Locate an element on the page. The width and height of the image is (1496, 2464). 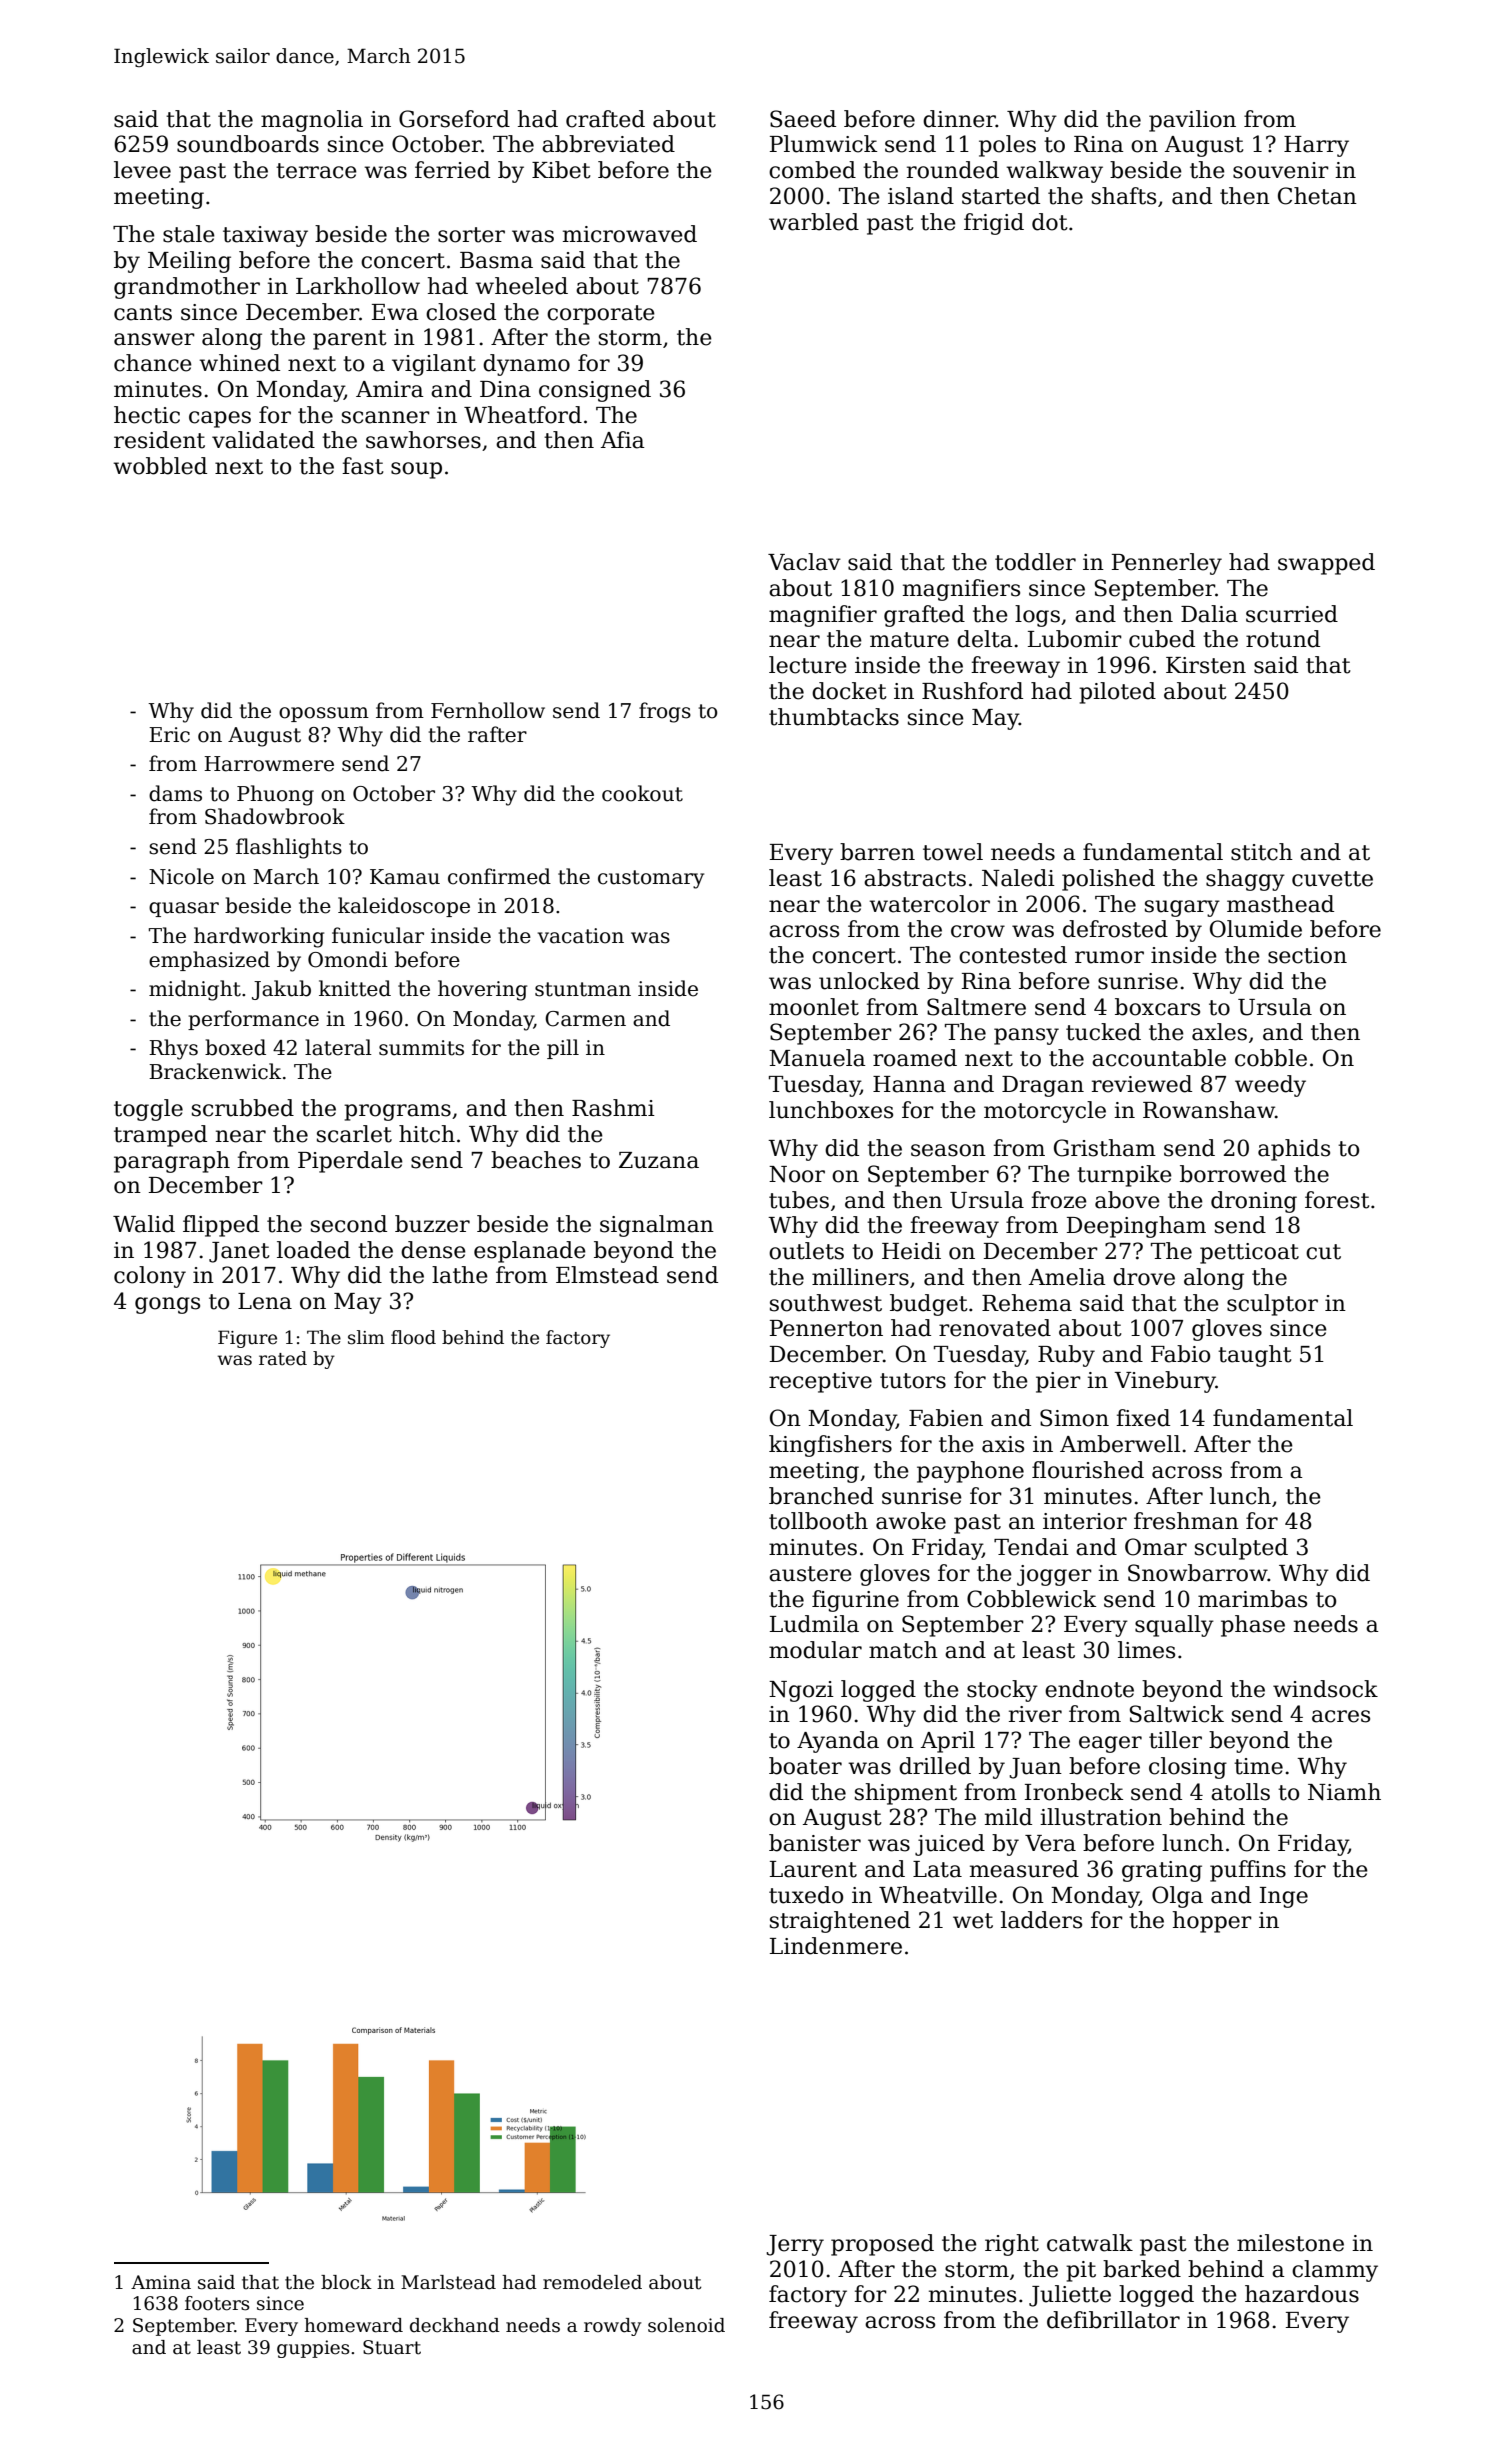
remodeled is located at coordinates (592, 2282).
